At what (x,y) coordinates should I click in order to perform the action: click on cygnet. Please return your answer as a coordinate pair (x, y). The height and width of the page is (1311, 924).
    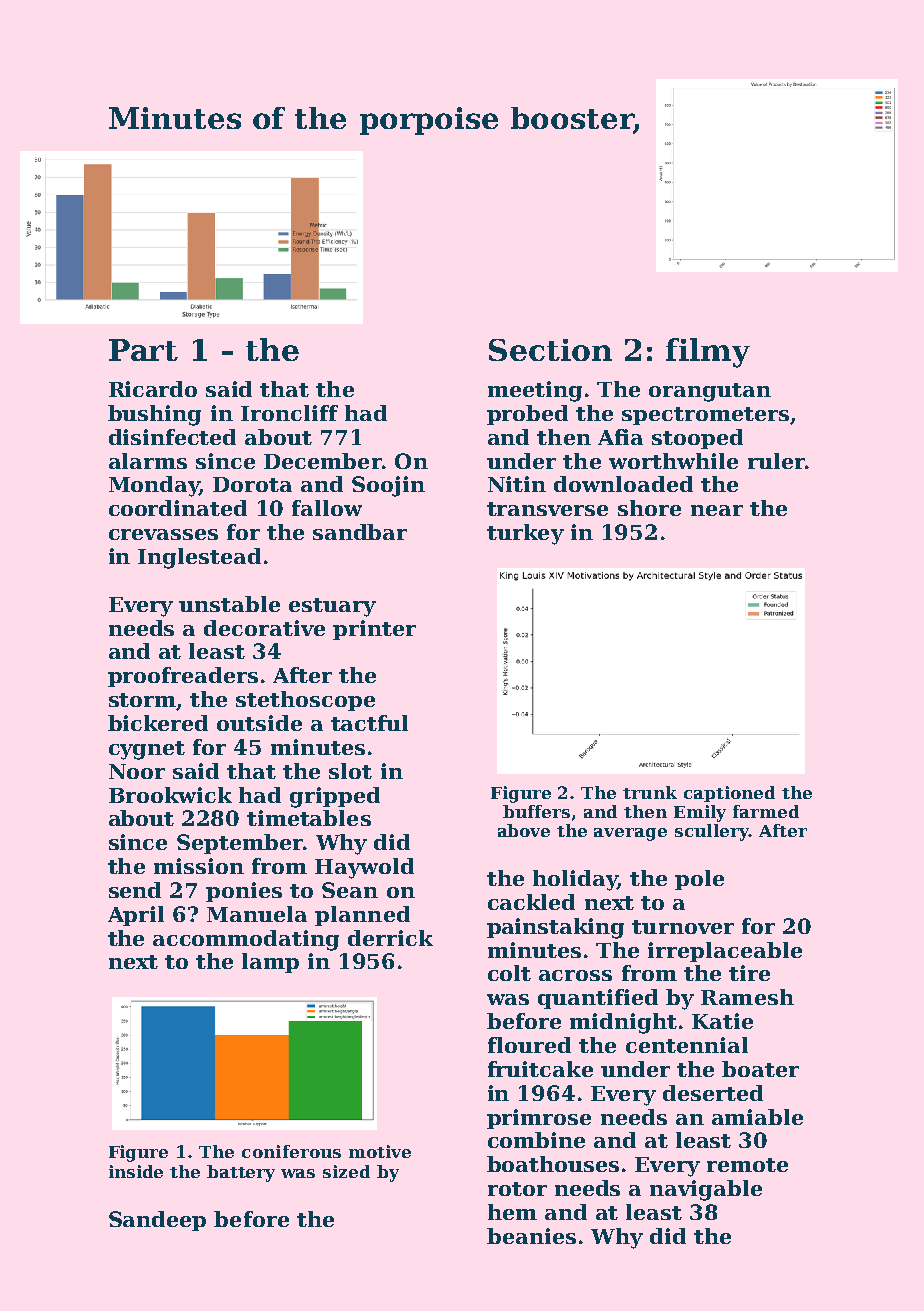
    Looking at the image, I should click on (147, 750).
